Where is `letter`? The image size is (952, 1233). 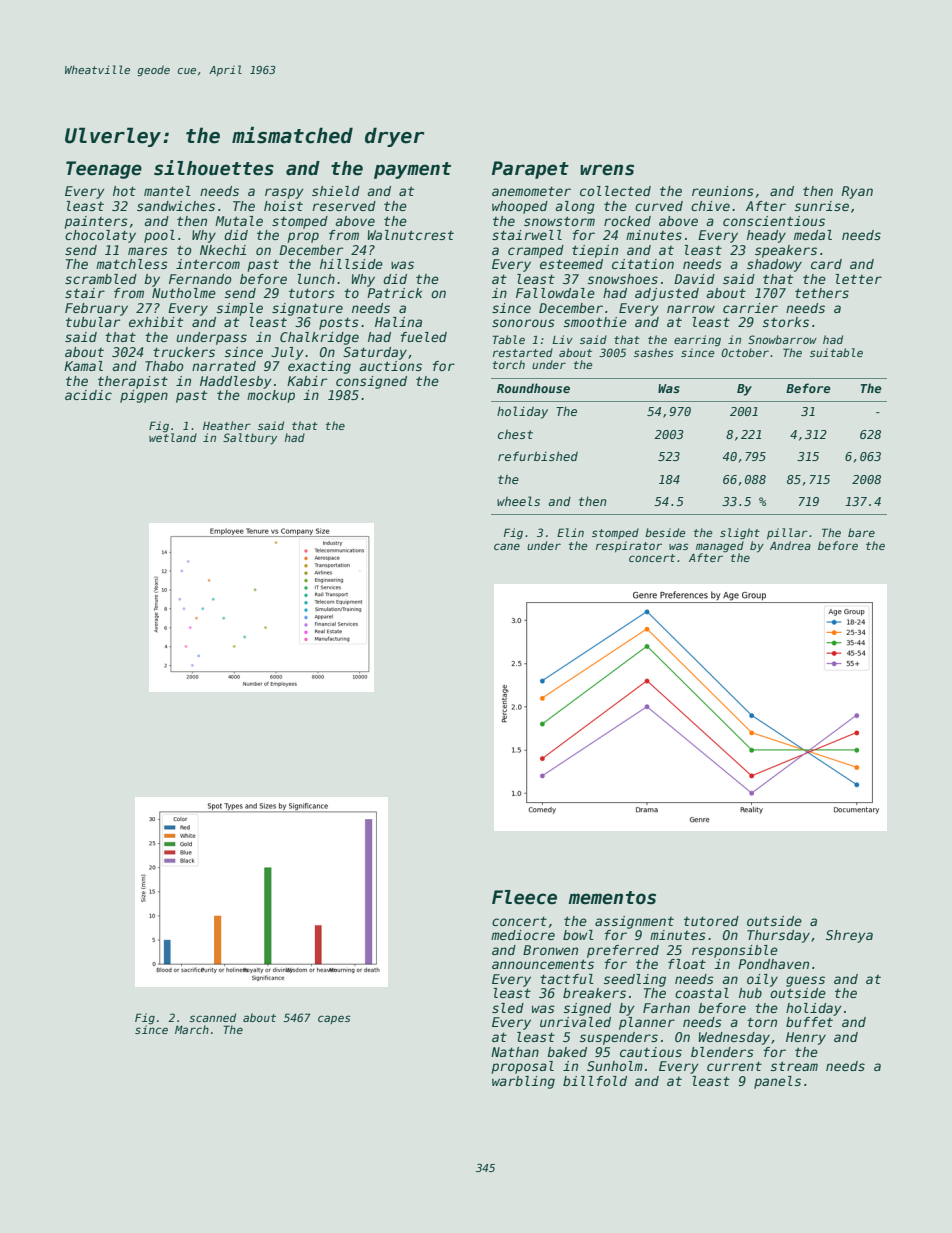 letter is located at coordinates (858, 279).
